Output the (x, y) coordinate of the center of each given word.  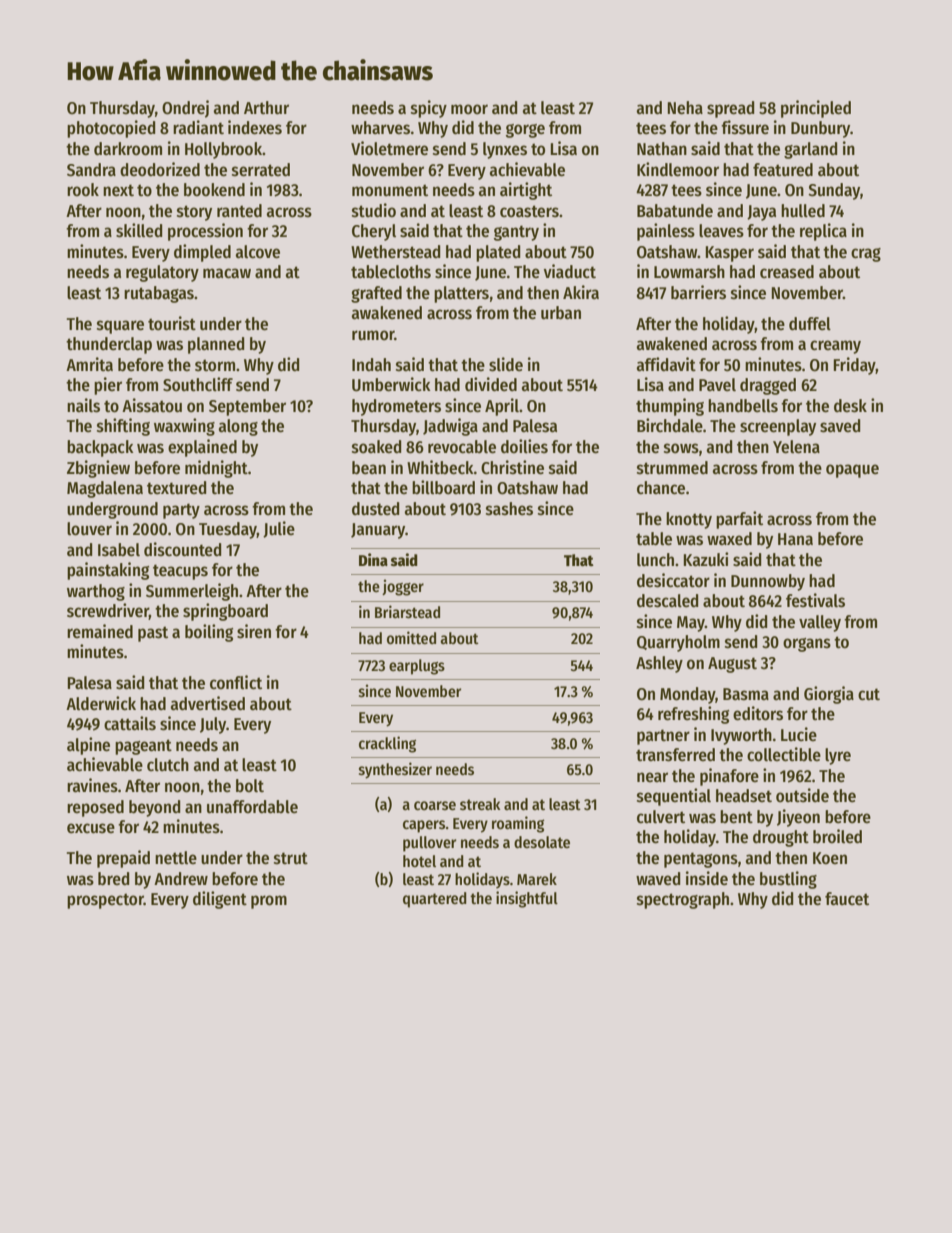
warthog (96, 592)
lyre (838, 756)
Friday (854, 366)
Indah (371, 365)
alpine (88, 746)
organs (807, 645)
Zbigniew (98, 469)
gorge (525, 131)
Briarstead (407, 612)
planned (216, 345)
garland (810, 150)
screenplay (778, 427)
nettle (176, 858)
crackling (387, 744)
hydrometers (396, 407)
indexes (255, 127)
